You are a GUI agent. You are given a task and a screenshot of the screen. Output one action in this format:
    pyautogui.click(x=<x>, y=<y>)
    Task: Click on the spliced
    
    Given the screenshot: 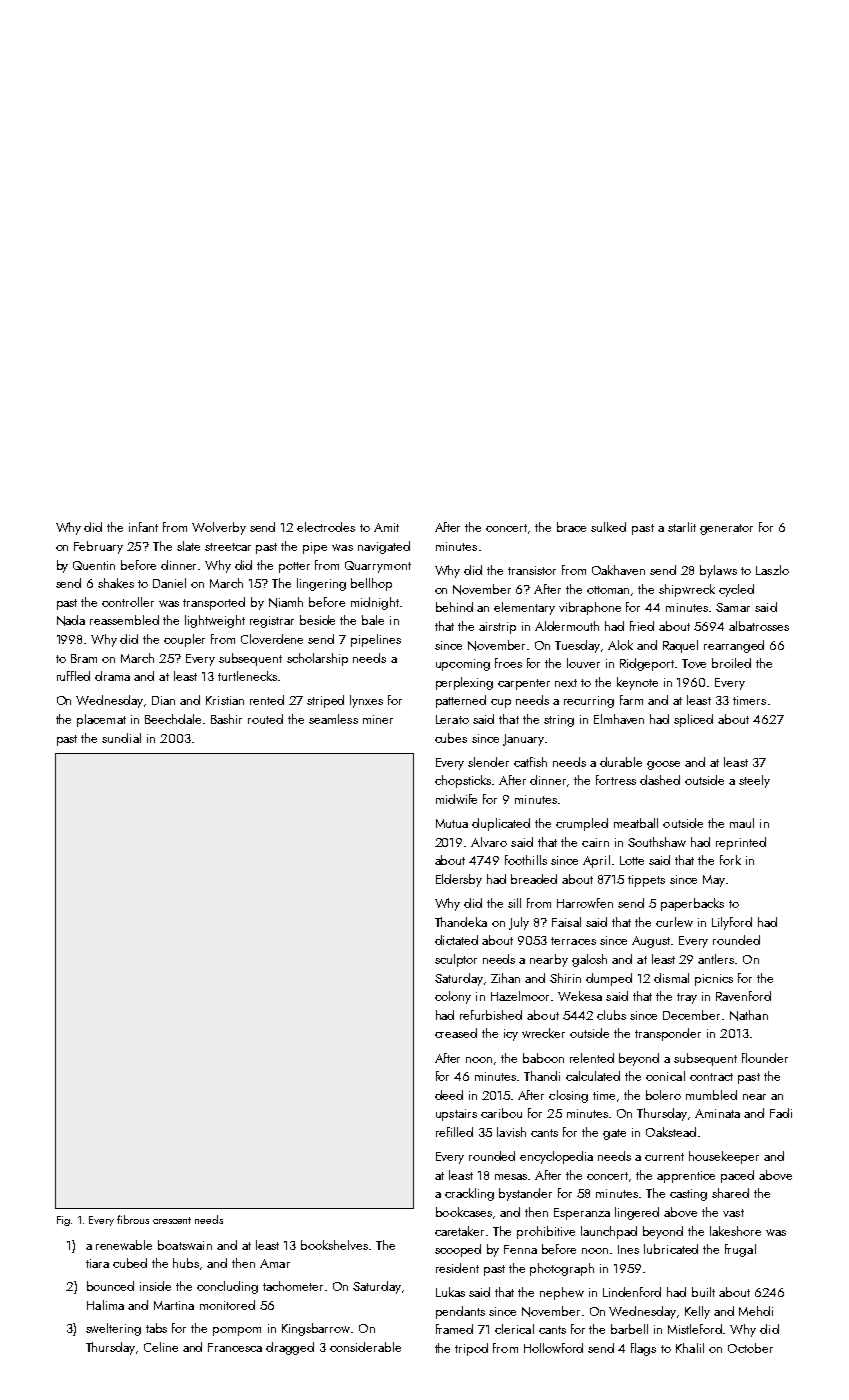 What is the action you would take?
    pyautogui.click(x=693, y=720)
